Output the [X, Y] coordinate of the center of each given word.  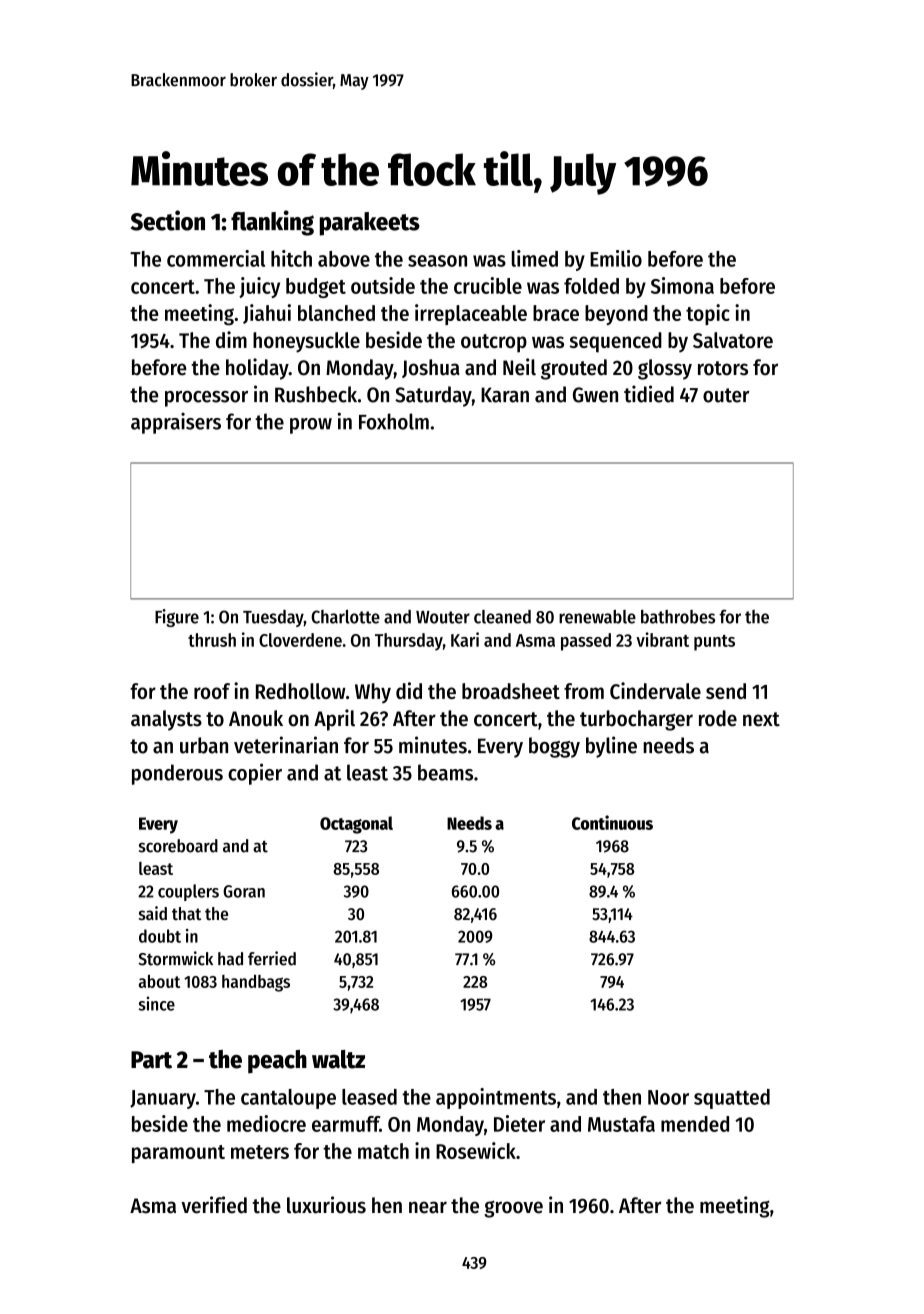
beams [445, 772]
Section [168, 220]
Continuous [612, 822]
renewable [597, 617]
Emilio [616, 258]
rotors [723, 368]
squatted [732, 1099]
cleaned [502, 617]
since [156, 1003]
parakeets [370, 224]
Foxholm [394, 421]
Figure [177, 618]
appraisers [176, 423]
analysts [166, 720]
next [761, 719]
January [163, 1099]
